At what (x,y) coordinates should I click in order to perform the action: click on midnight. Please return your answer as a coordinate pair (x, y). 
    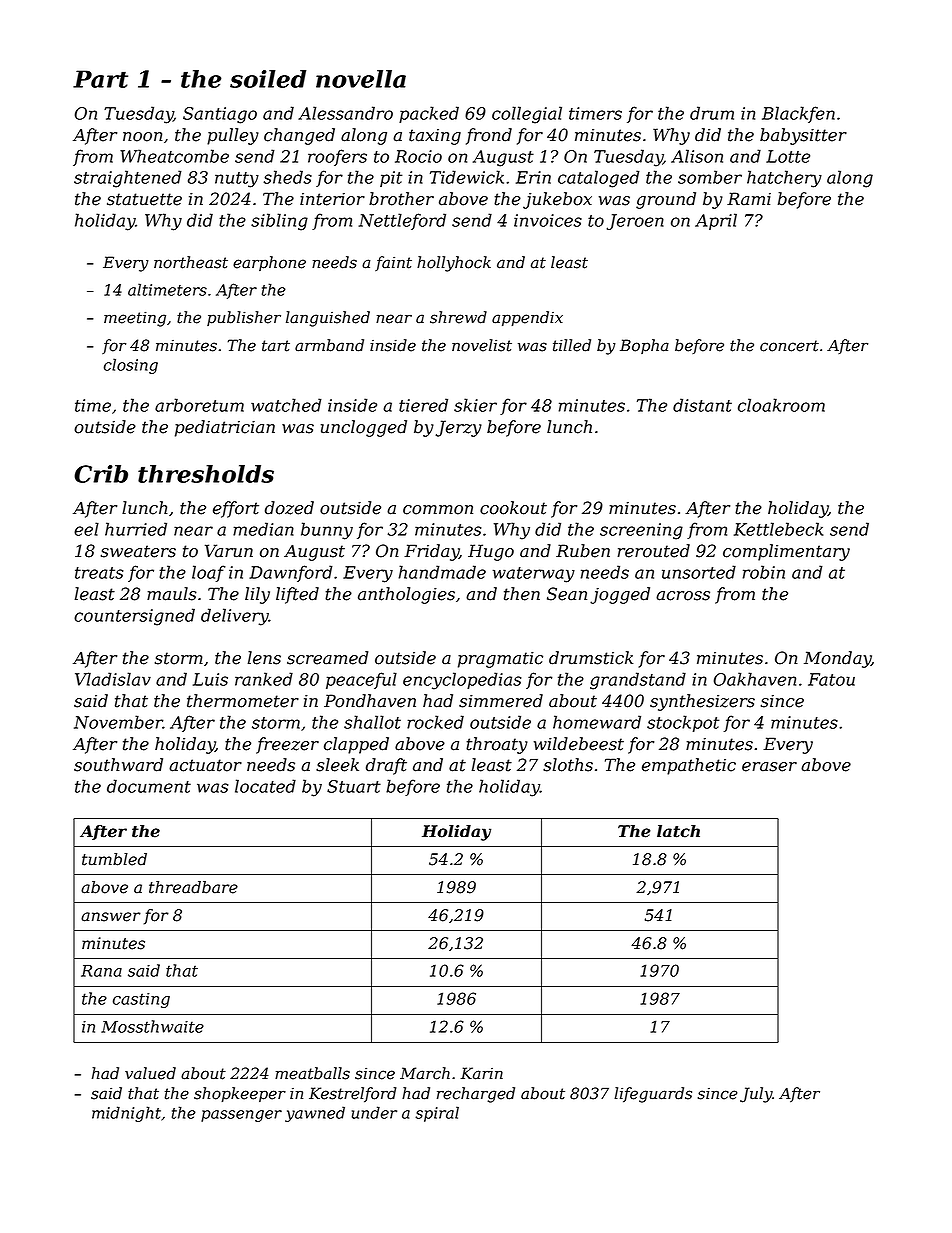
    Looking at the image, I should click on (126, 1114).
